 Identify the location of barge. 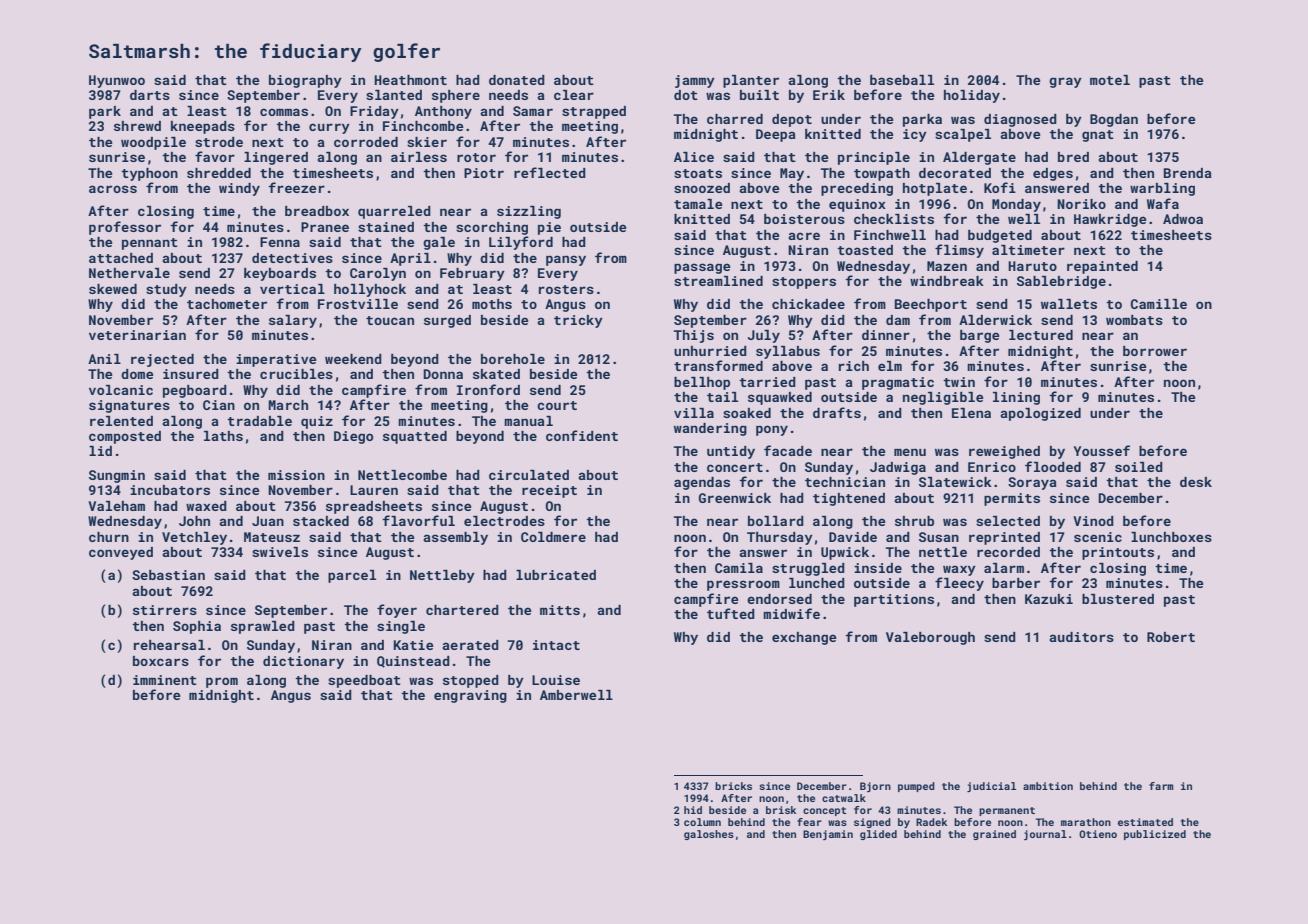
(980, 336).
